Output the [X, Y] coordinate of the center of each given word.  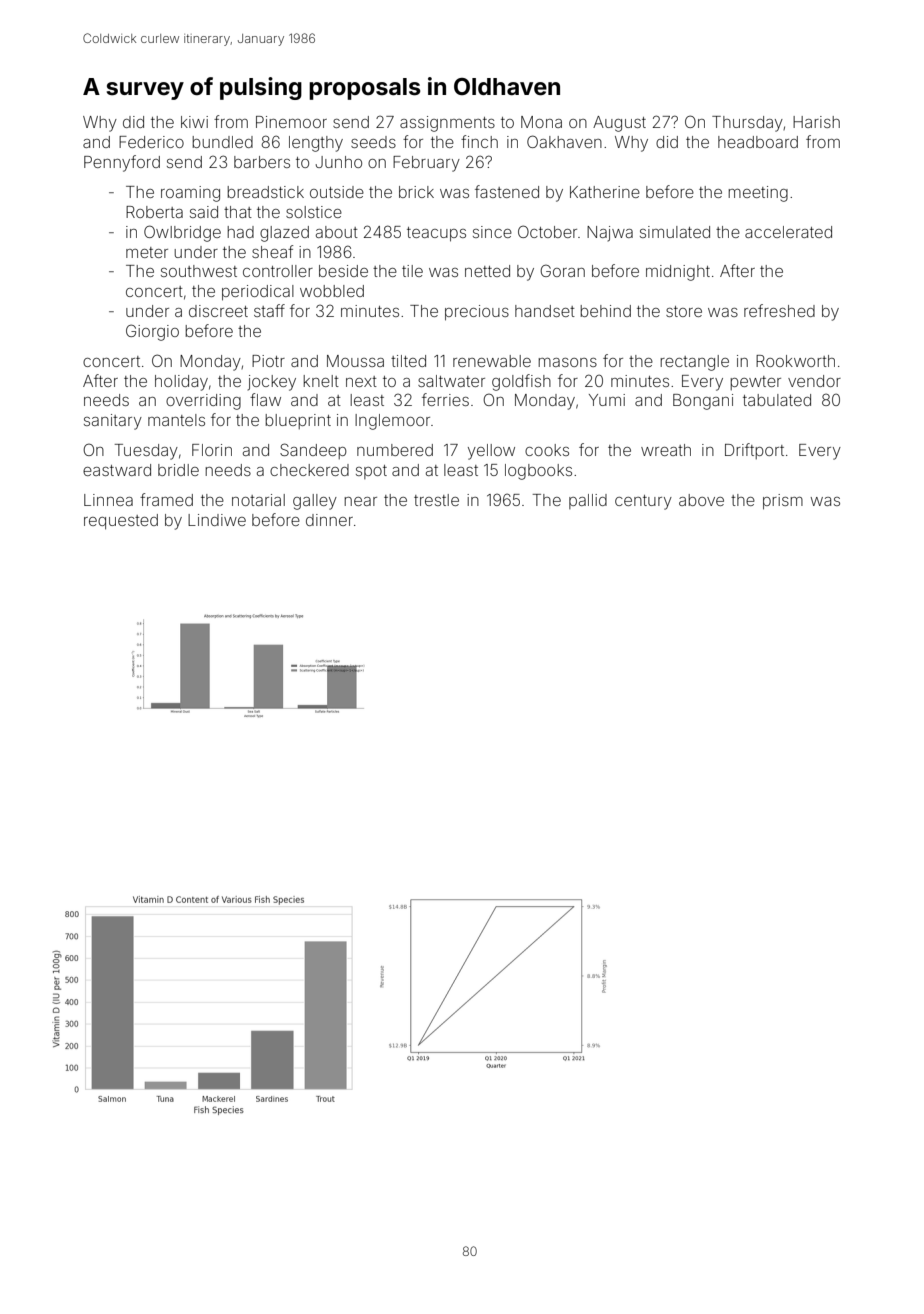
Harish [816, 122]
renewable [492, 361]
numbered [395, 450]
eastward [117, 470]
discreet [218, 311]
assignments [447, 124]
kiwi [194, 122]
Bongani [703, 402]
